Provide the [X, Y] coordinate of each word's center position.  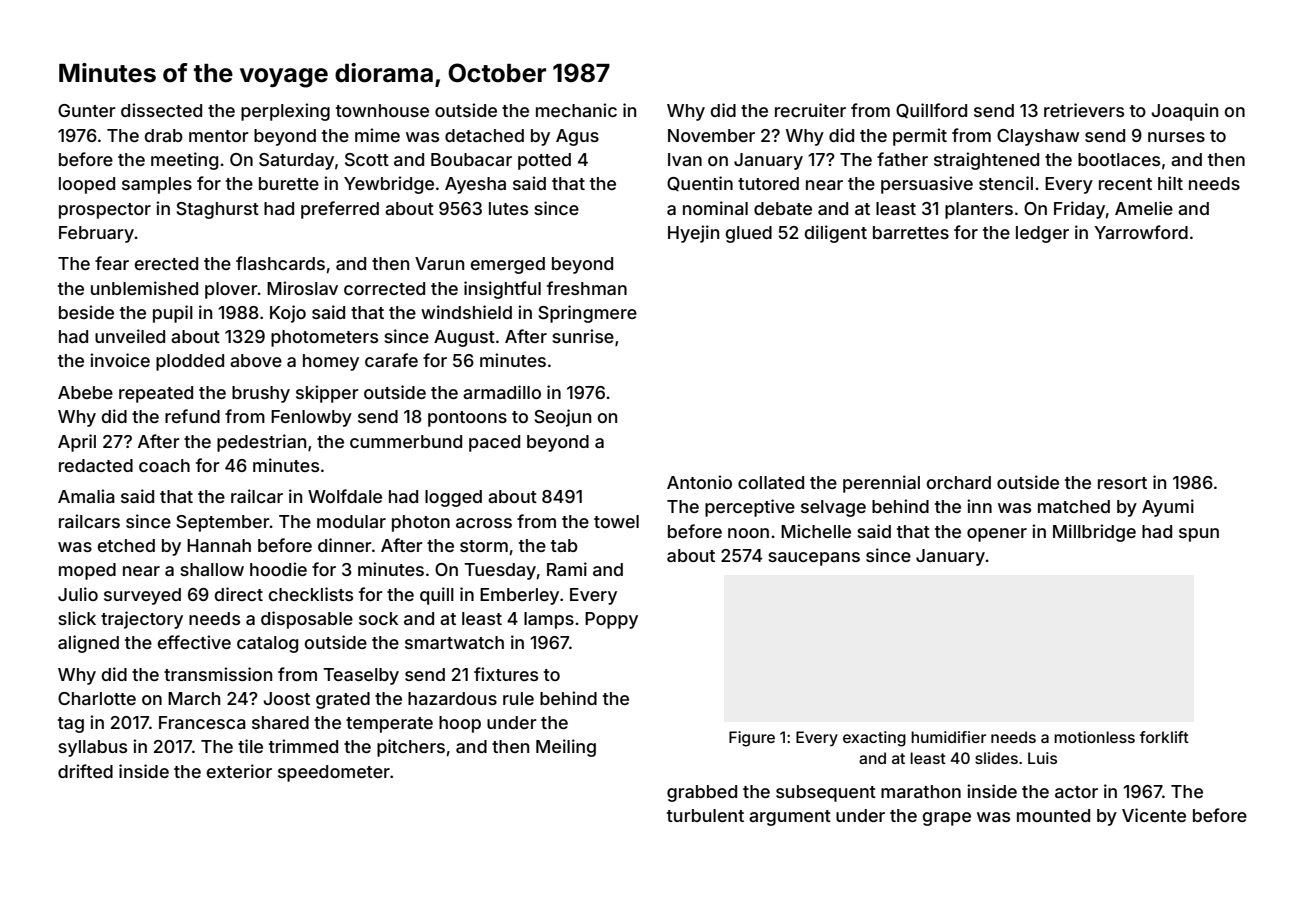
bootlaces [1119, 159]
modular [351, 521]
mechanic [576, 110]
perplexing [285, 112]
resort [1122, 483]
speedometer [334, 773]
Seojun [562, 418]
